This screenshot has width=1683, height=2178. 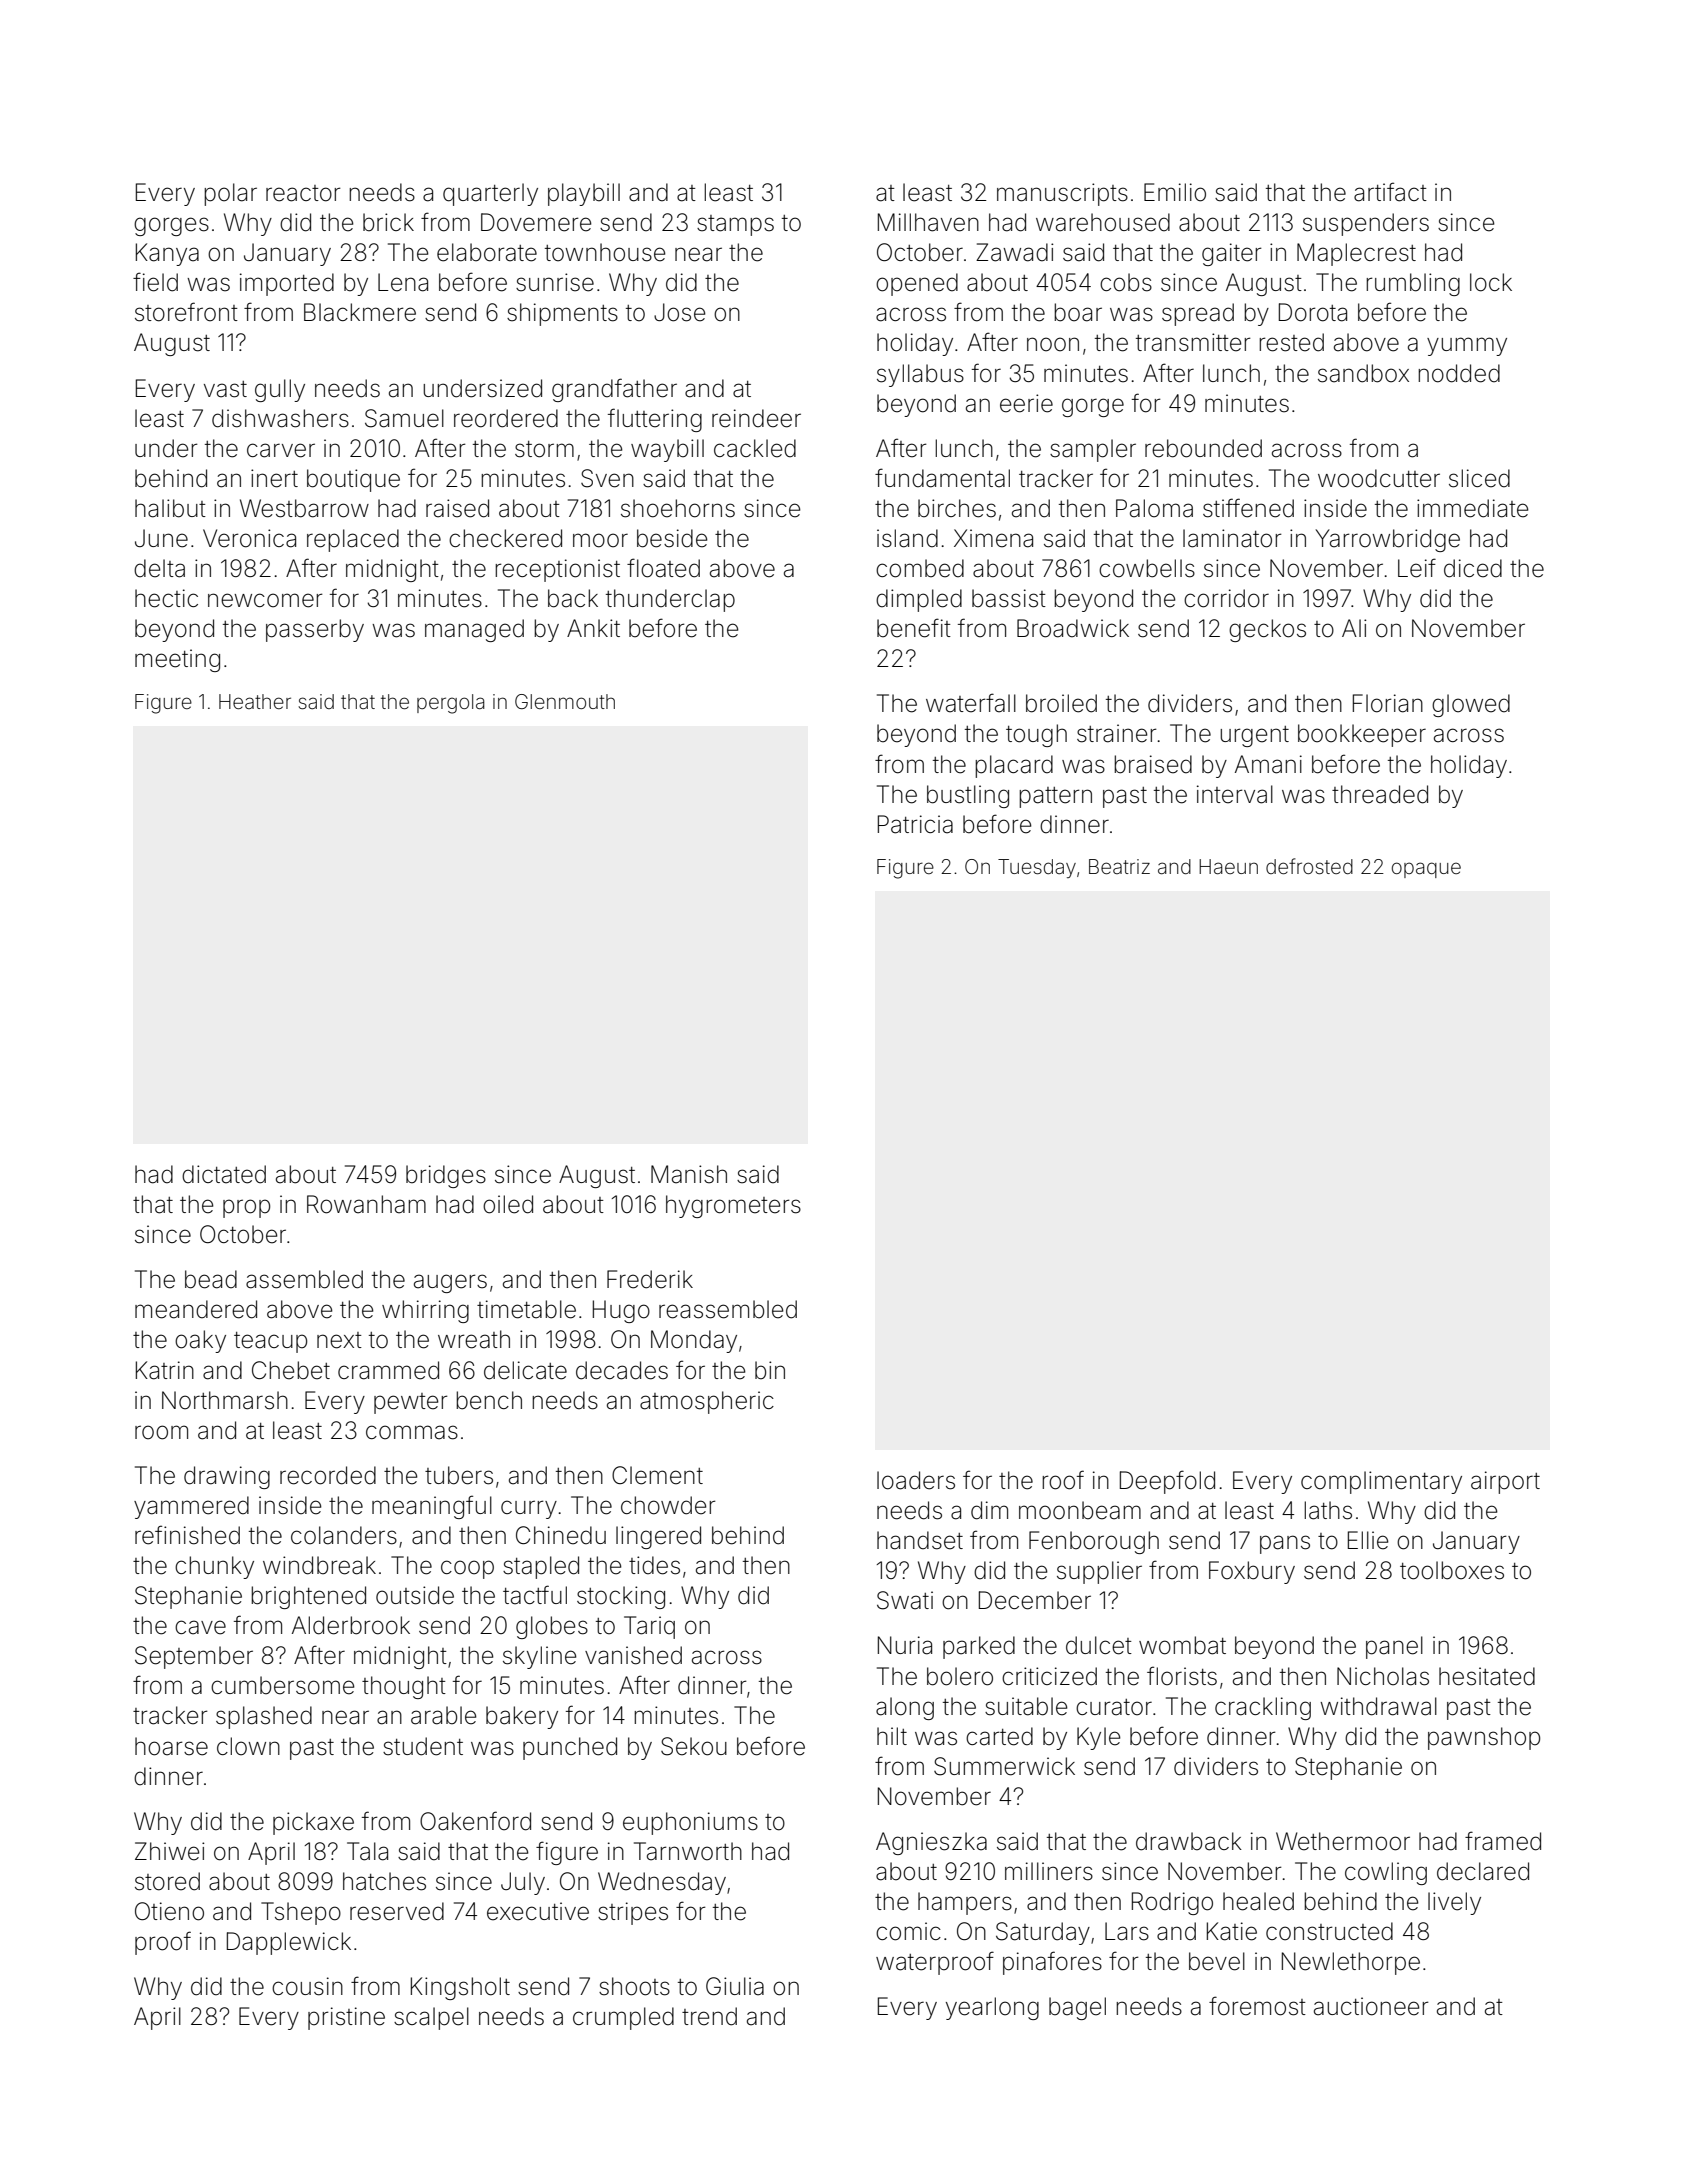 I want to click on Rodrigo, so click(x=1172, y=1903).
